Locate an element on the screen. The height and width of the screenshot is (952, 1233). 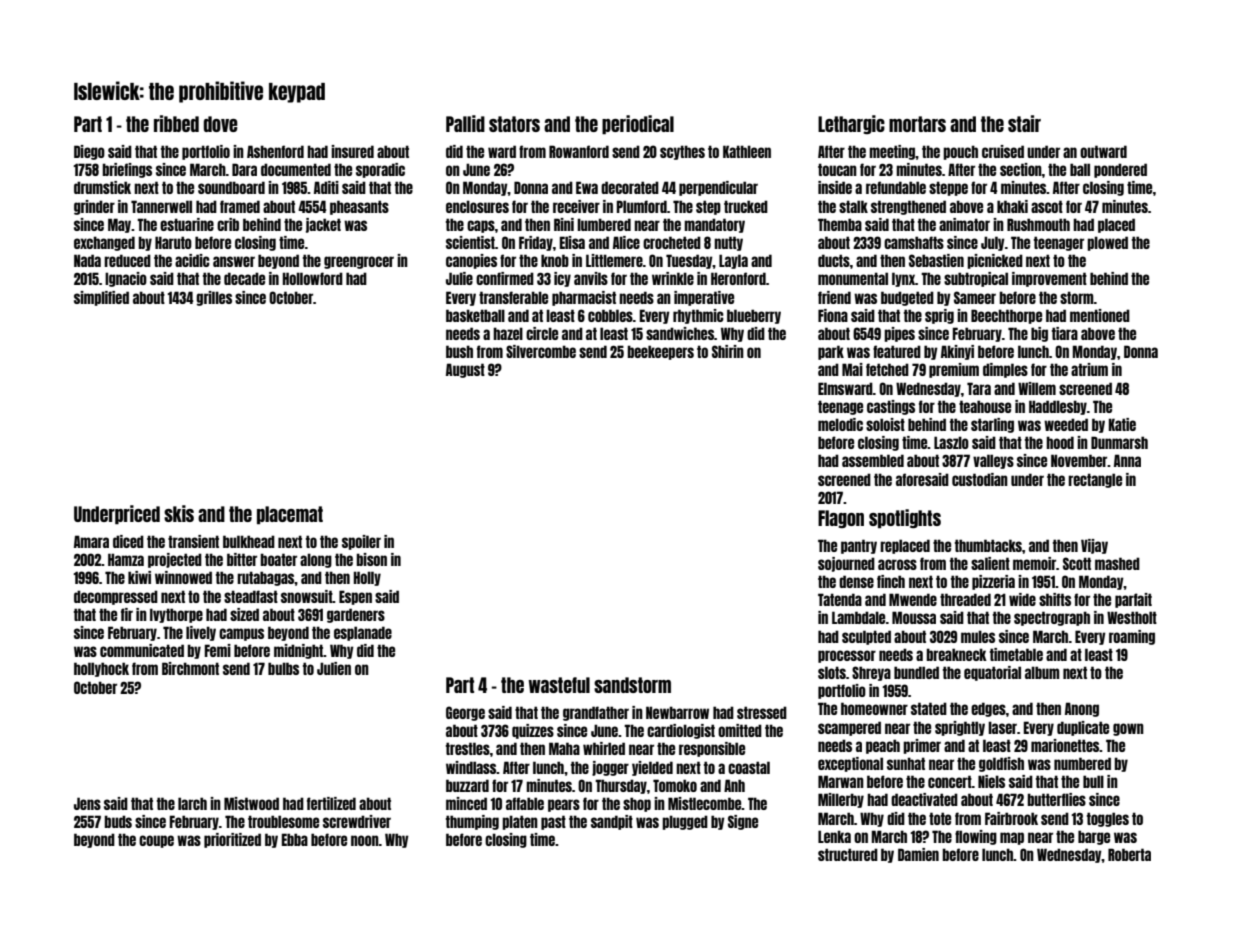
bitter is located at coordinates (242, 559).
